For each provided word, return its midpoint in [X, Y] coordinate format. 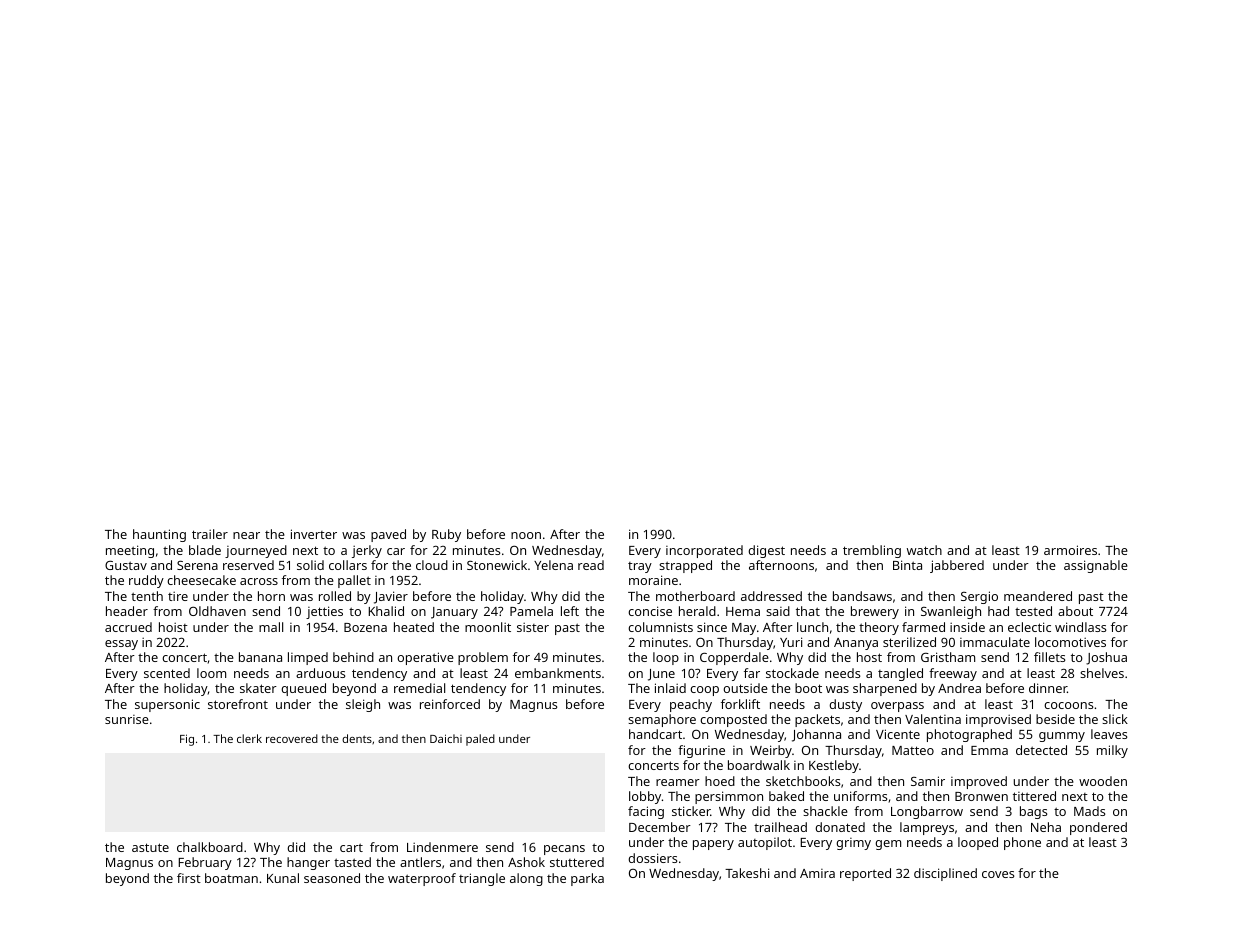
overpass [897, 707]
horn [271, 596]
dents [357, 738]
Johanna [816, 735]
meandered [1038, 596]
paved [388, 535]
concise [650, 611]
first [189, 878]
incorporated [704, 551]
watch [924, 550]
